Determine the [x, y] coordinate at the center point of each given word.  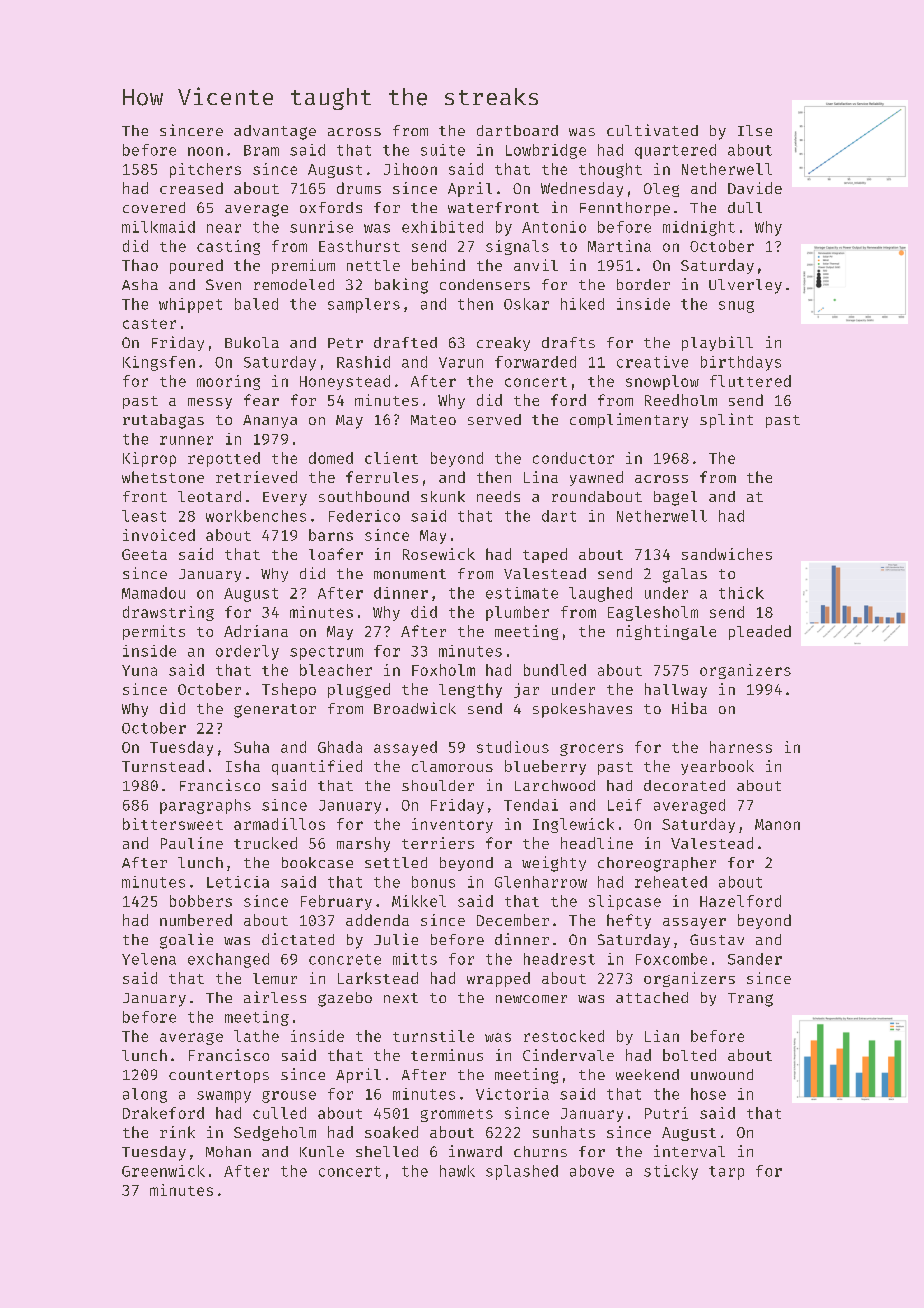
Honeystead [345, 382]
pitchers [205, 170]
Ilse [755, 130]
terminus [447, 1055]
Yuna [139, 670]
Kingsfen [159, 363]
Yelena [149, 959]
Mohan [228, 1151]
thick [741, 593]
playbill [717, 343]
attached [652, 997]
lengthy [470, 690]
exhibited [442, 227]
